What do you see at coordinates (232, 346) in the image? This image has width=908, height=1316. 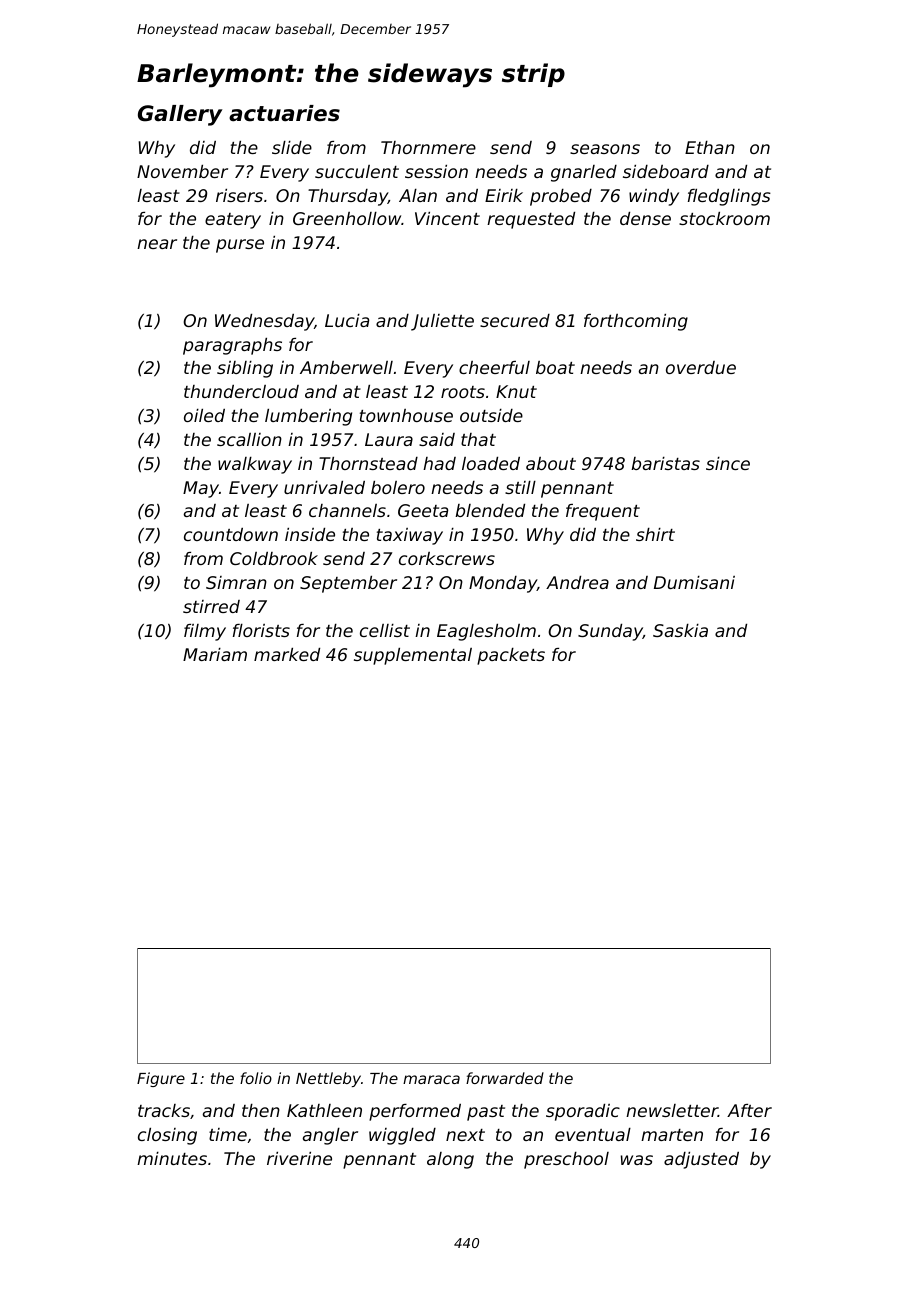 I see `paragraphs` at bounding box center [232, 346].
